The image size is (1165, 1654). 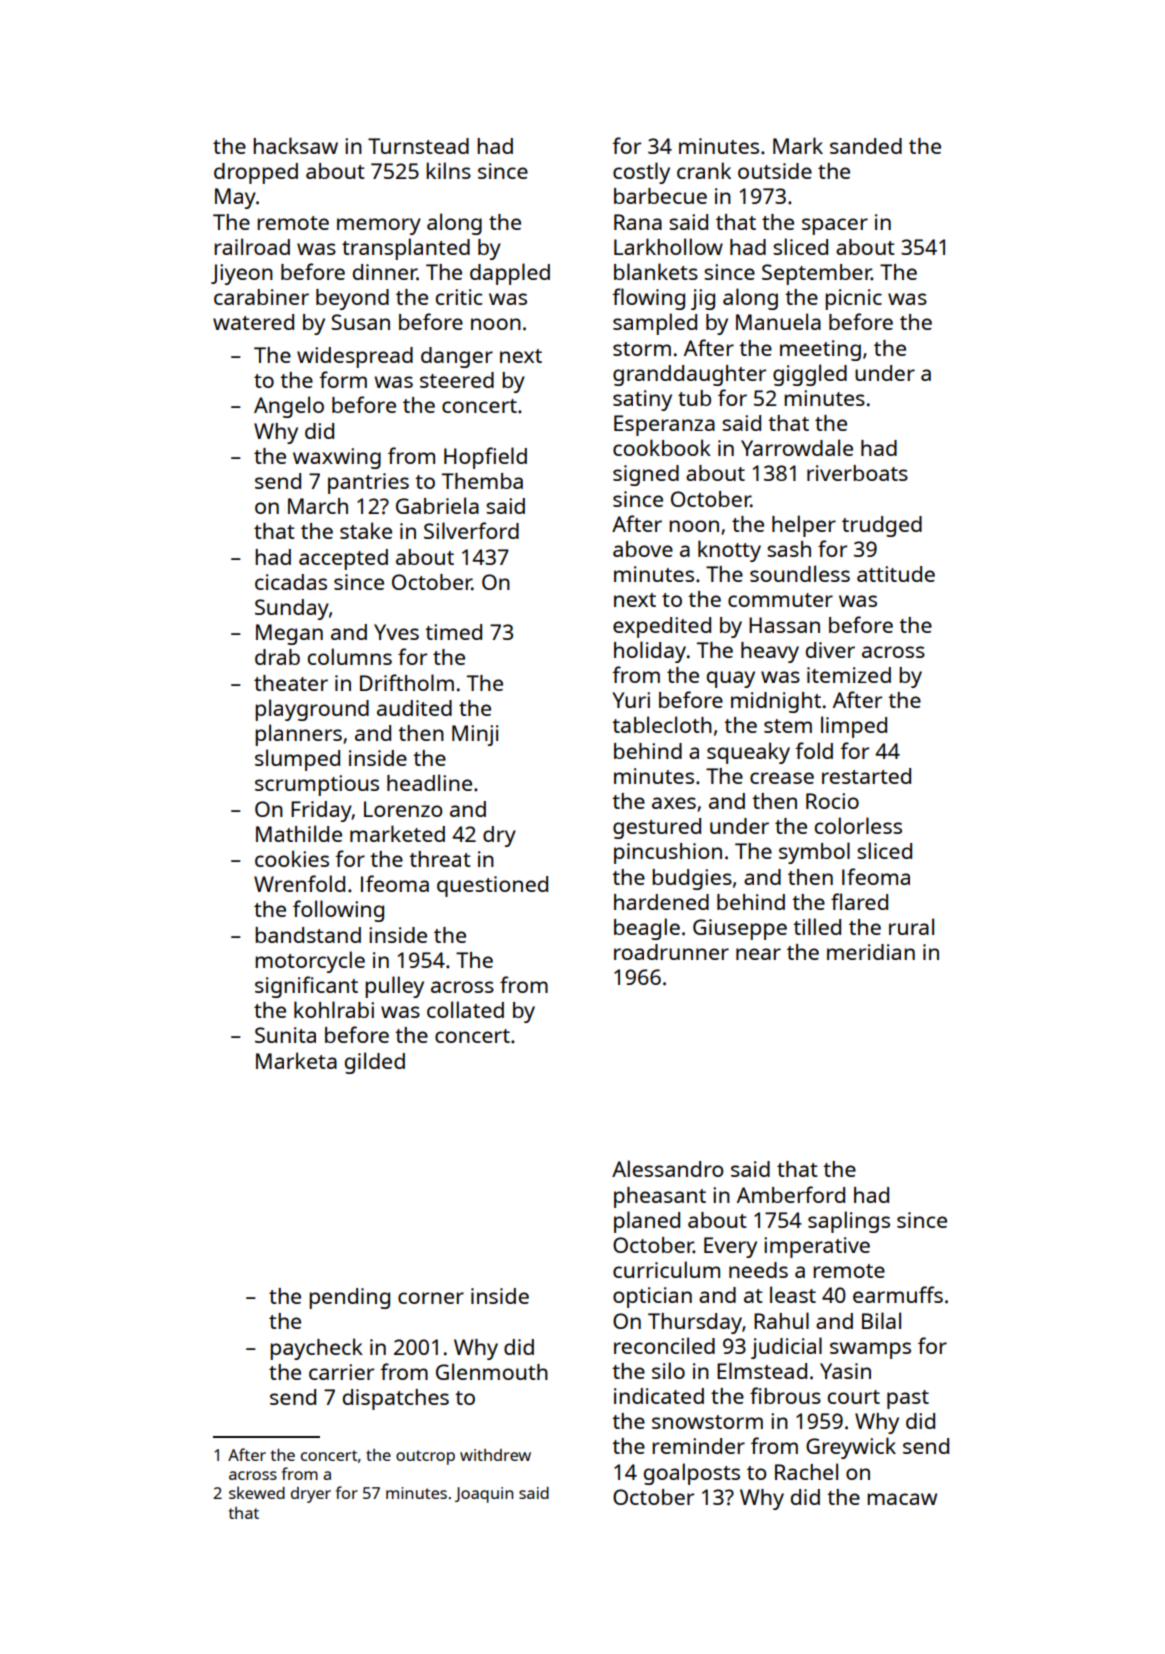 I want to click on collated, so click(x=465, y=1009).
